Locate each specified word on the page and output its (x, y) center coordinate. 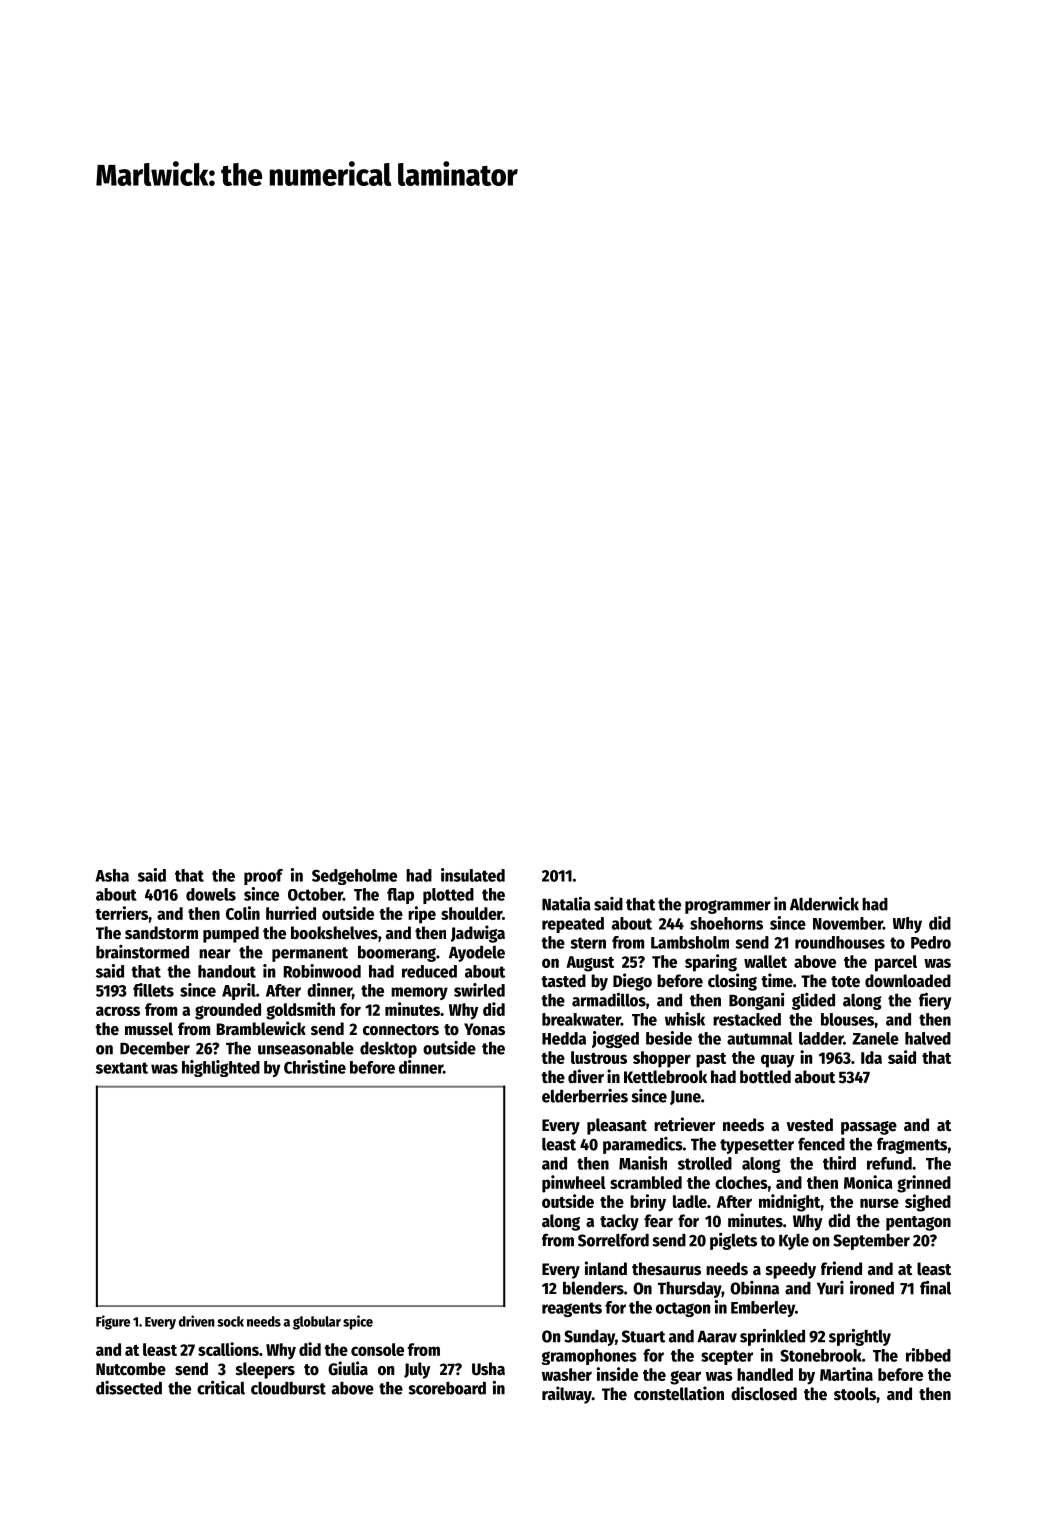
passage (869, 1128)
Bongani (756, 1001)
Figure (113, 1322)
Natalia (566, 904)
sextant (122, 1068)
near (215, 954)
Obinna (754, 1288)
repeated (573, 925)
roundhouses (840, 942)
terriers (121, 913)
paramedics (643, 1145)
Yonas (484, 1029)
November (848, 923)
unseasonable (306, 1048)
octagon (683, 1309)
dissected (129, 1388)
